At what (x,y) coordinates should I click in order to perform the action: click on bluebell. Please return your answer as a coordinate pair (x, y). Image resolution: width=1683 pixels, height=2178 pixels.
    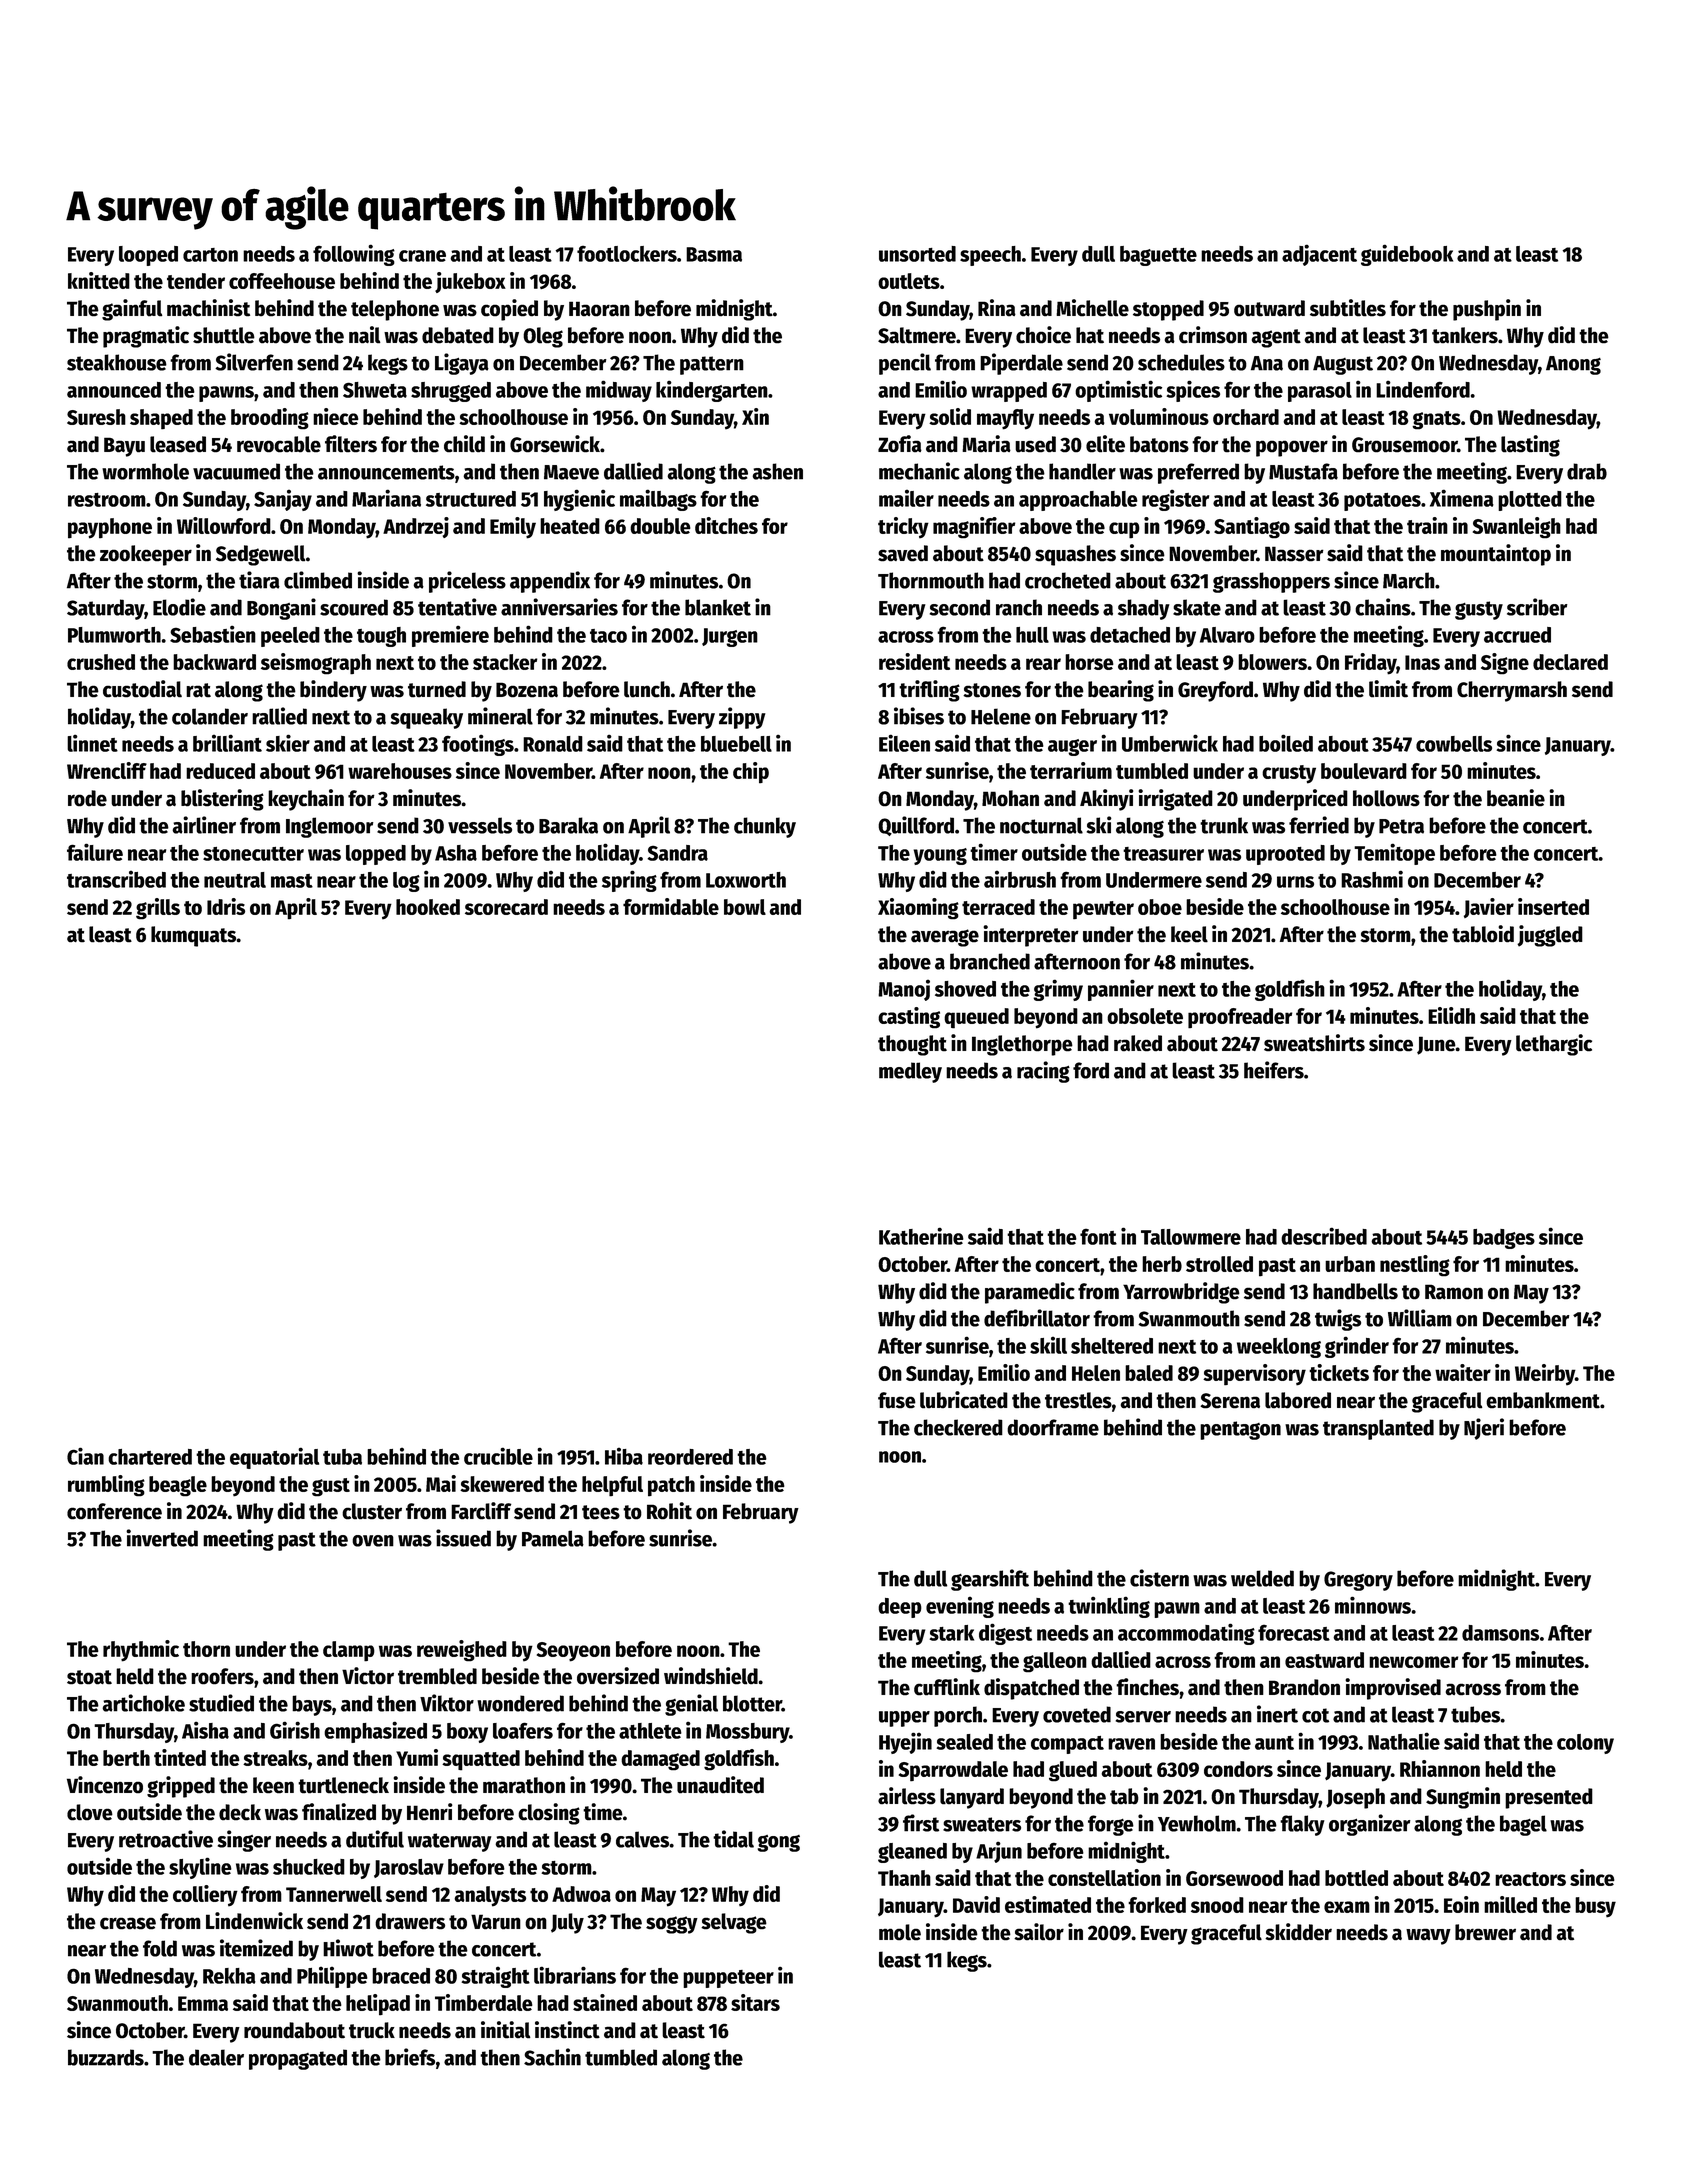
    Looking at the image, I should click on (736, 744).
